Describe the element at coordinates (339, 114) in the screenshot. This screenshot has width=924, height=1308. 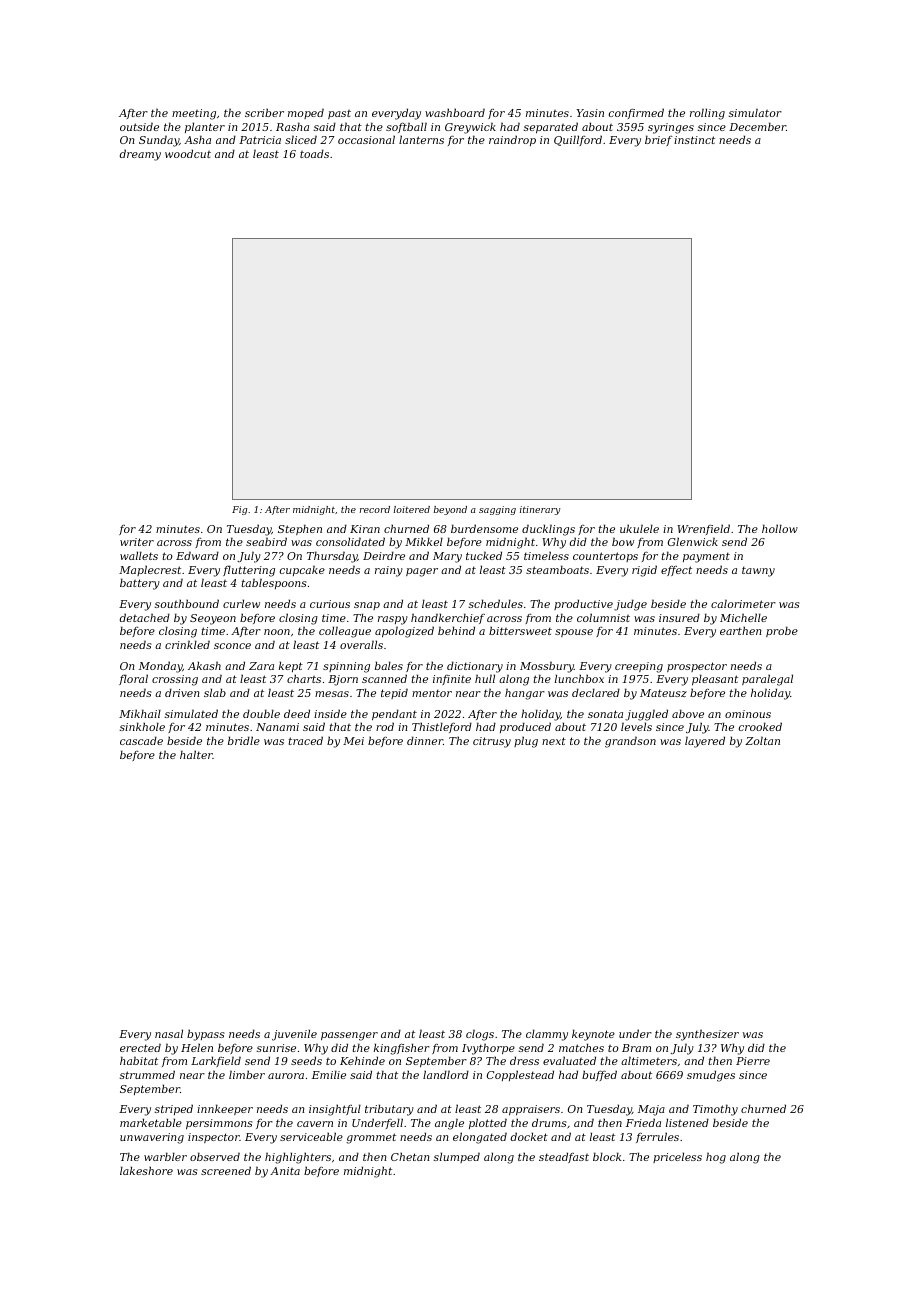
I see `past` at that location.
